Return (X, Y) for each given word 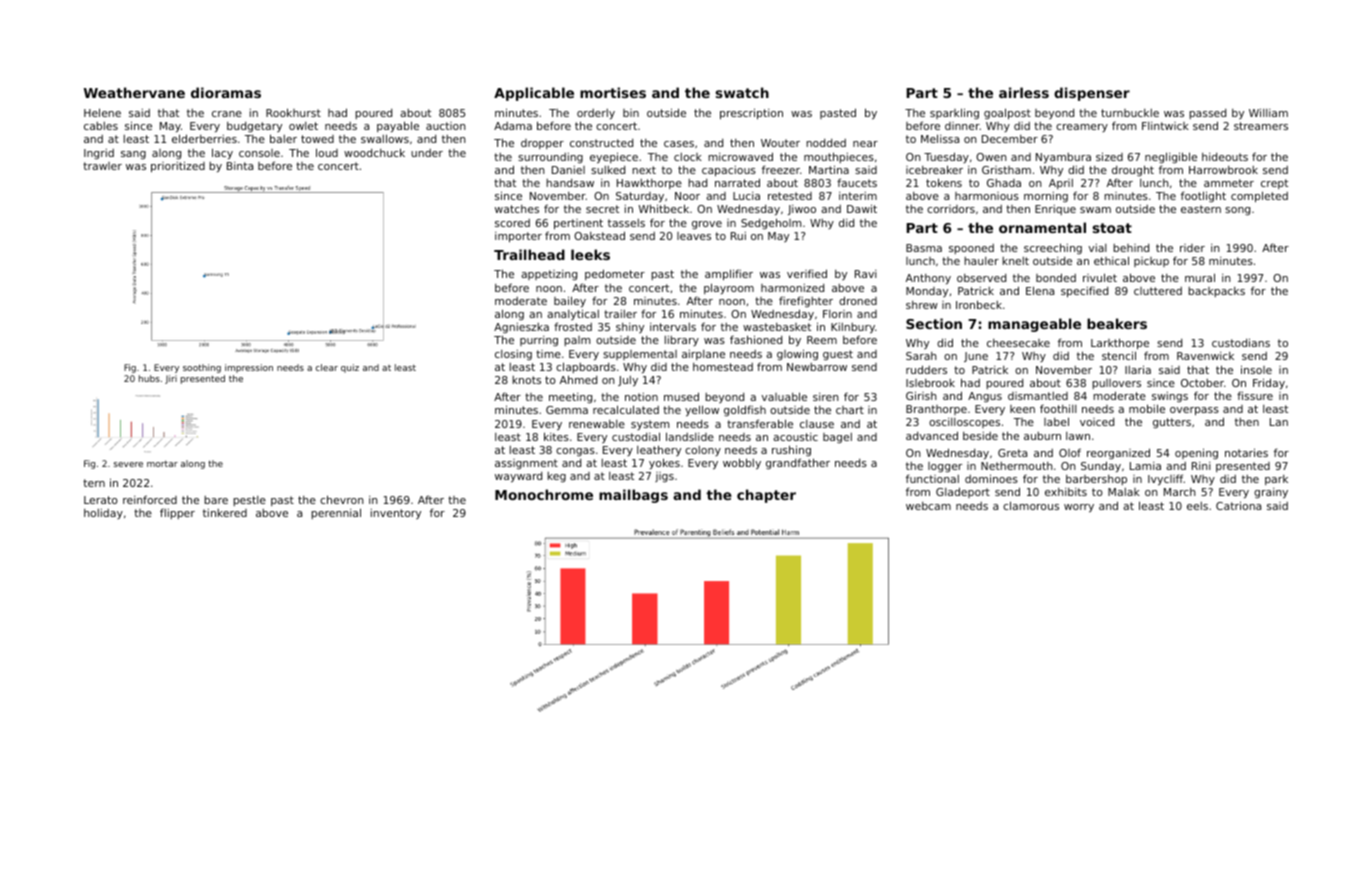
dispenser (1092, 94)
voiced (1097, 422)
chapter (766, 496)
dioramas (226, 92)
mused (681, 396)
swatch (742, 92)
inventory (396, 514)
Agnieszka (521, 328)
